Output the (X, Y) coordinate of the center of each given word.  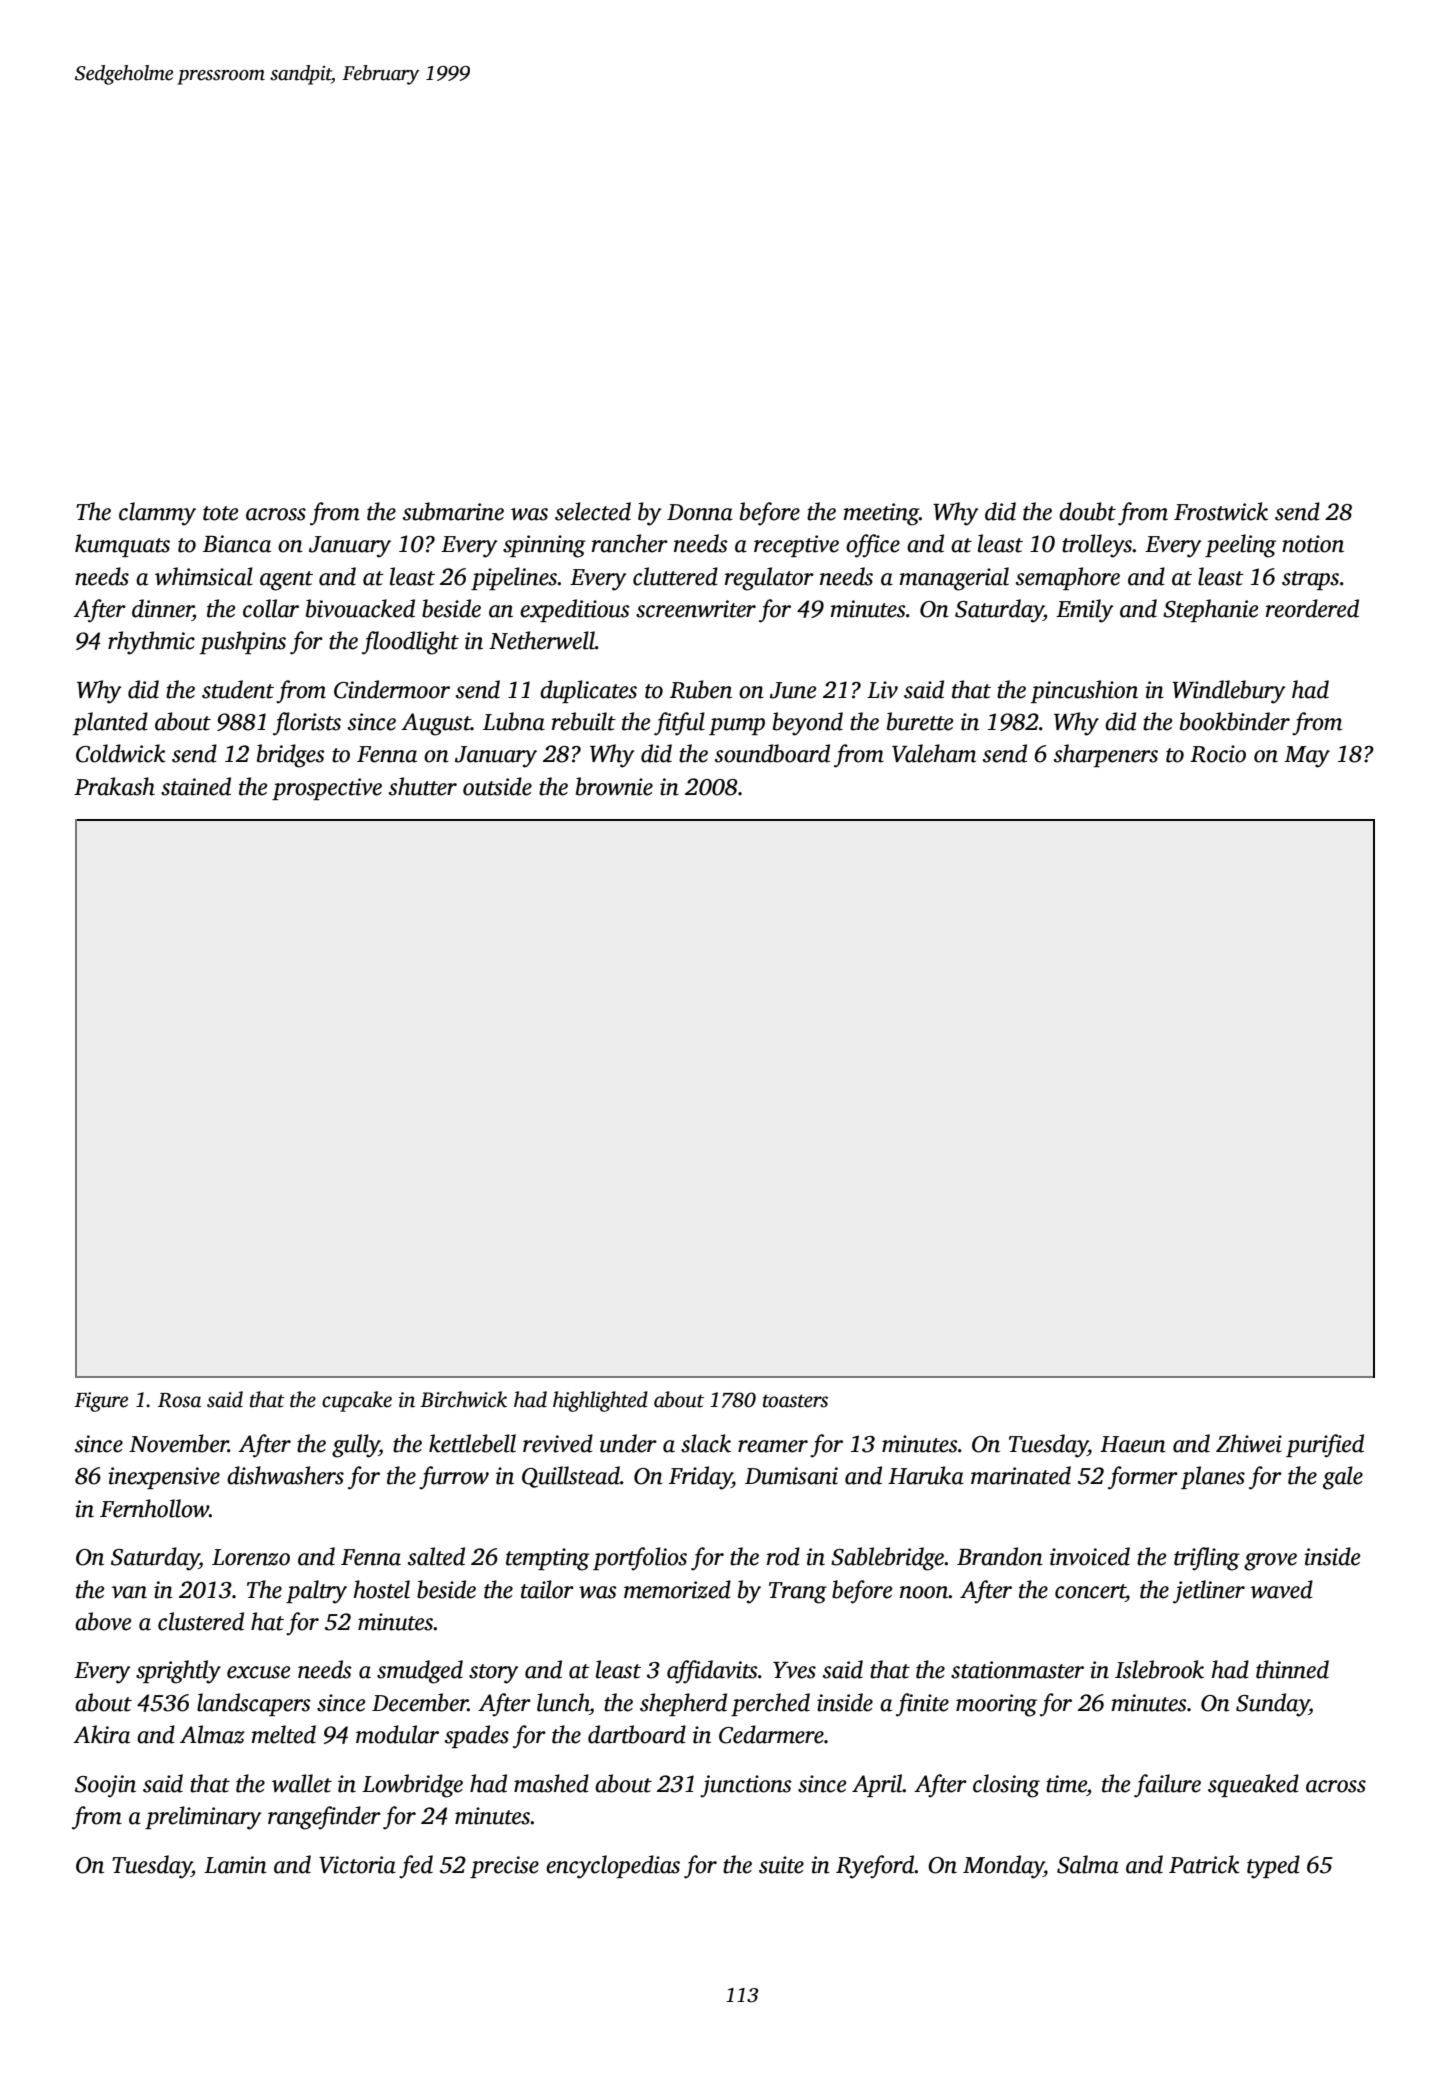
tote (220, 513)
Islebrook (1159, 1669)
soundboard (772, 753)
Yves (794, 1670)
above (103, 1621)
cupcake (357, 1401)
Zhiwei (1249, 1443)
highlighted (600, 1401)
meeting (881, 514)
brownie (614, 786)
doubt (1087, 511)
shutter (423, 786)
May (1307, 757)
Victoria (357, 1865)
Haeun (1133, 1444)
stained (196, 786)
